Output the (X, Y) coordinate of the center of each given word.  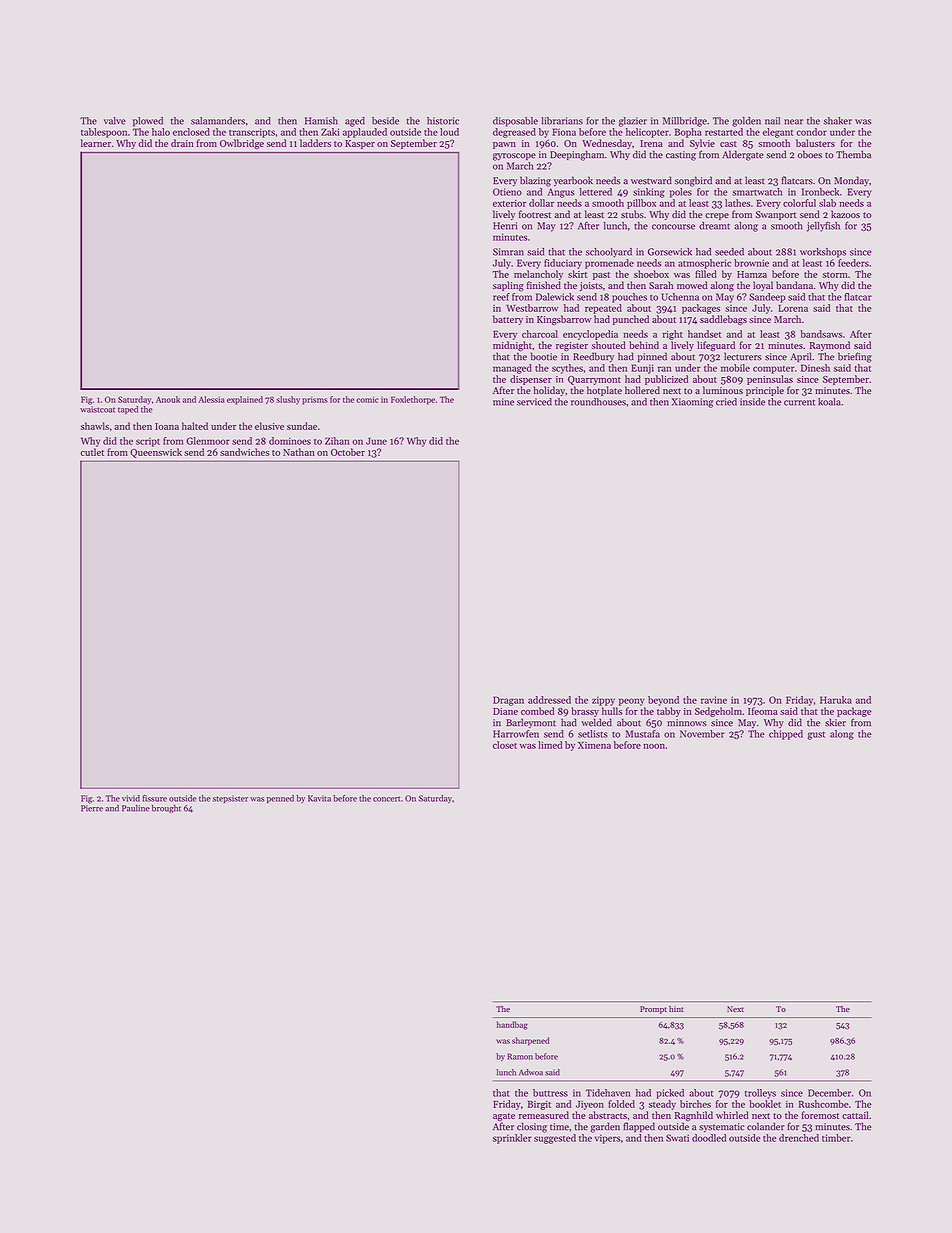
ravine (714, 700)
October (348, 452)
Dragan (508, 701)
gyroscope (514, 157)
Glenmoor (208, 441)
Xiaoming (692, 403)
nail (772, 121)
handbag (512, 1025)
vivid (131, 798)
